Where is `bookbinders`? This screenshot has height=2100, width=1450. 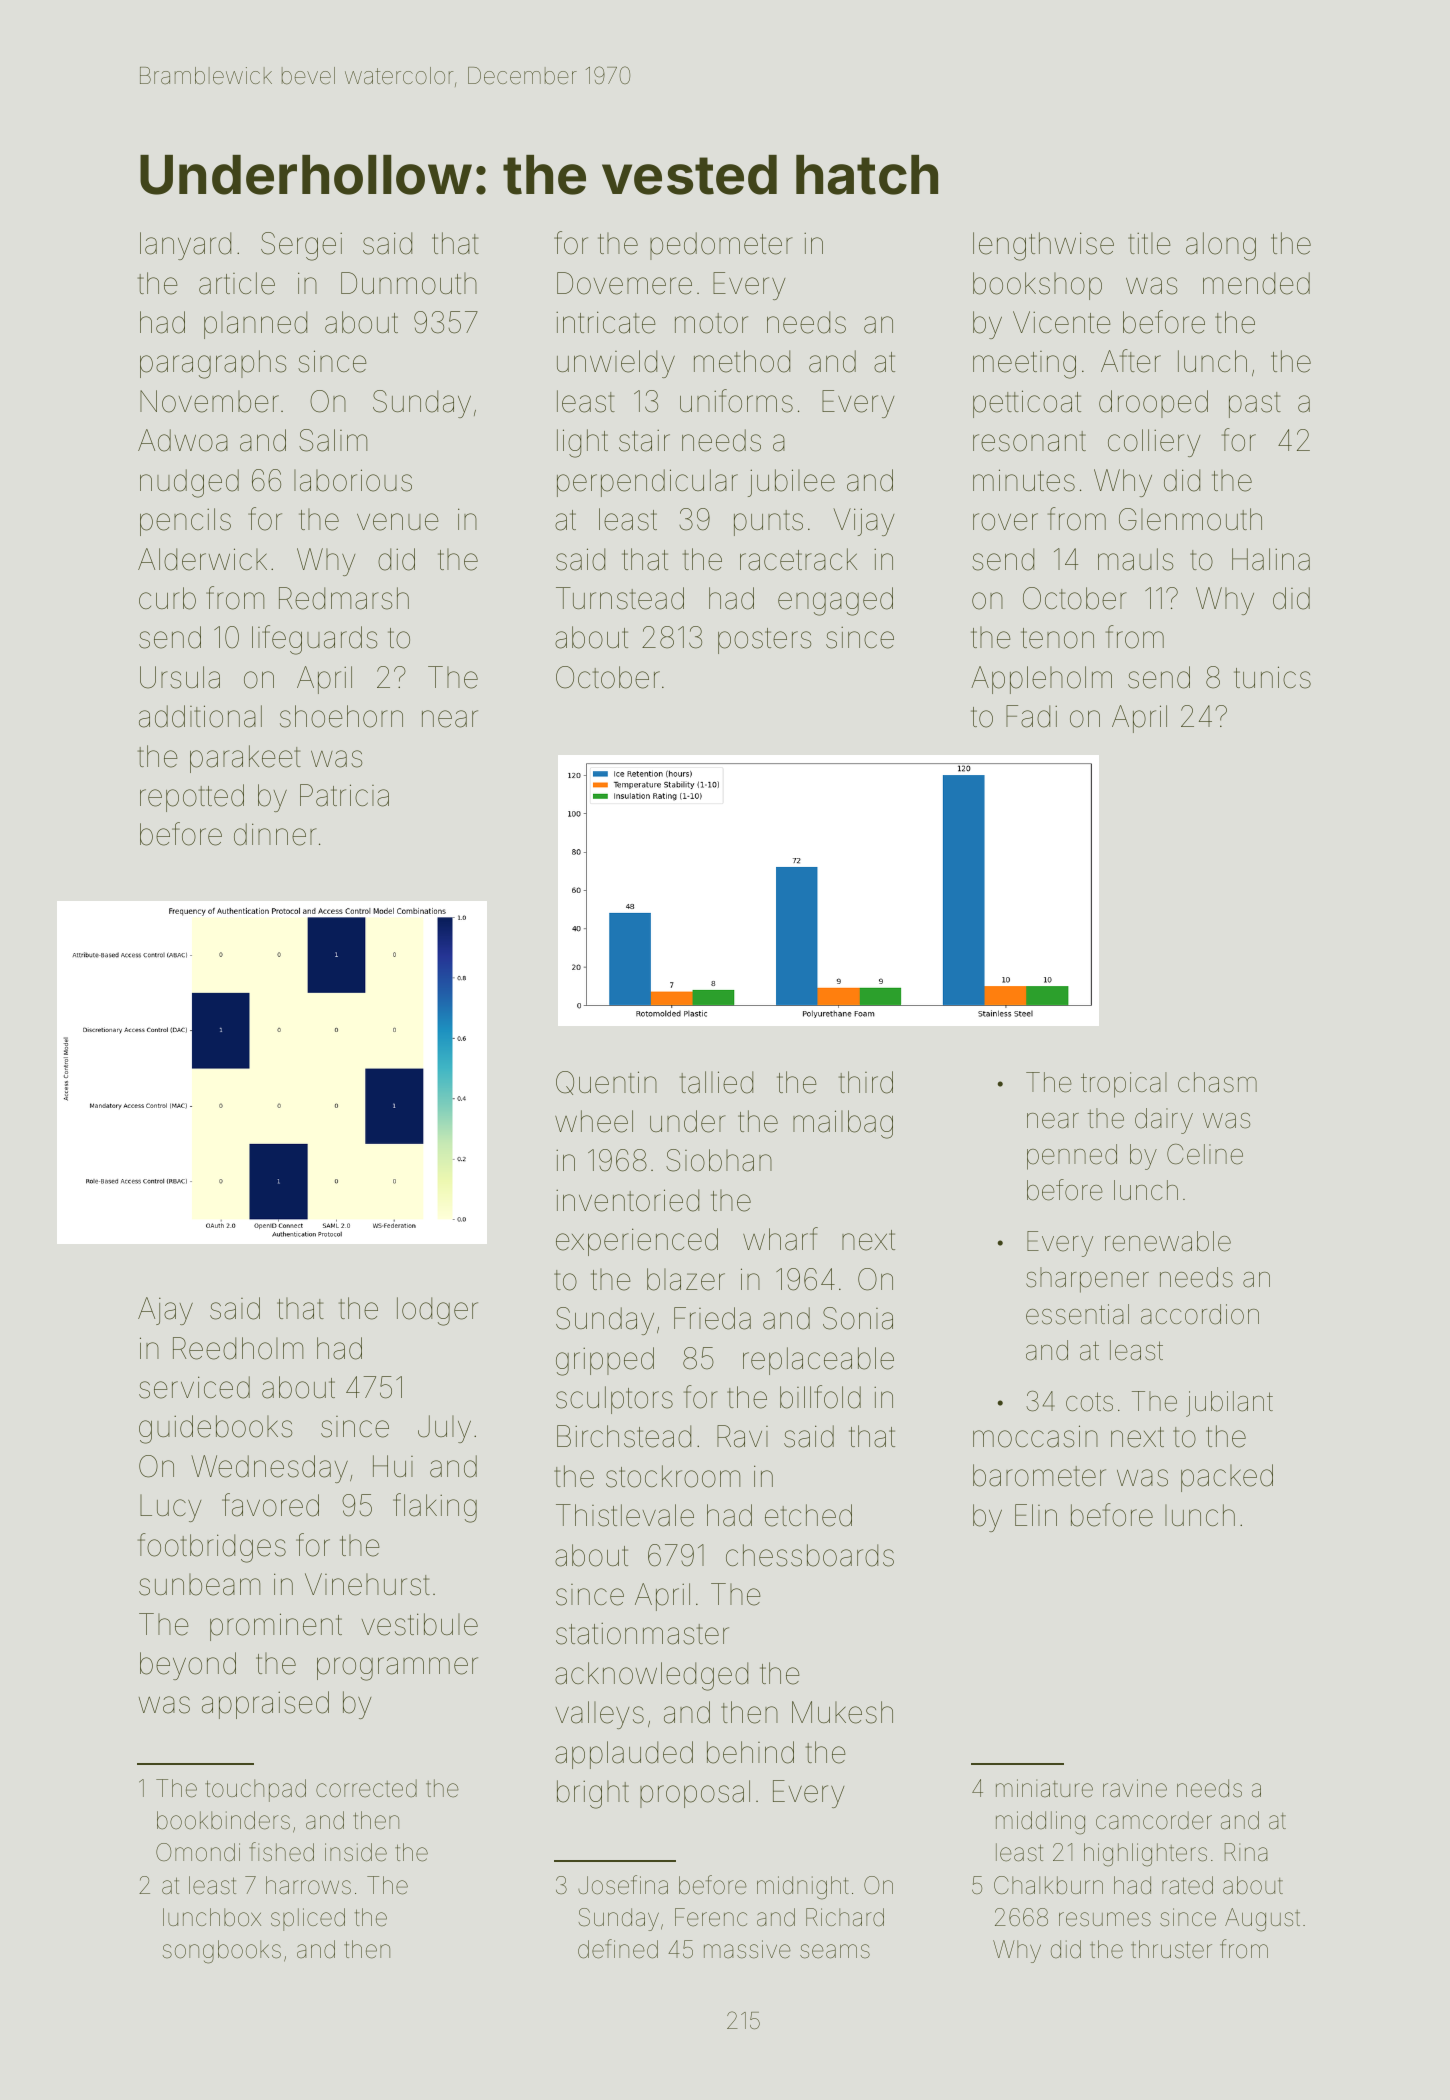
bookbinders is located at coordinates (223, 1820).
